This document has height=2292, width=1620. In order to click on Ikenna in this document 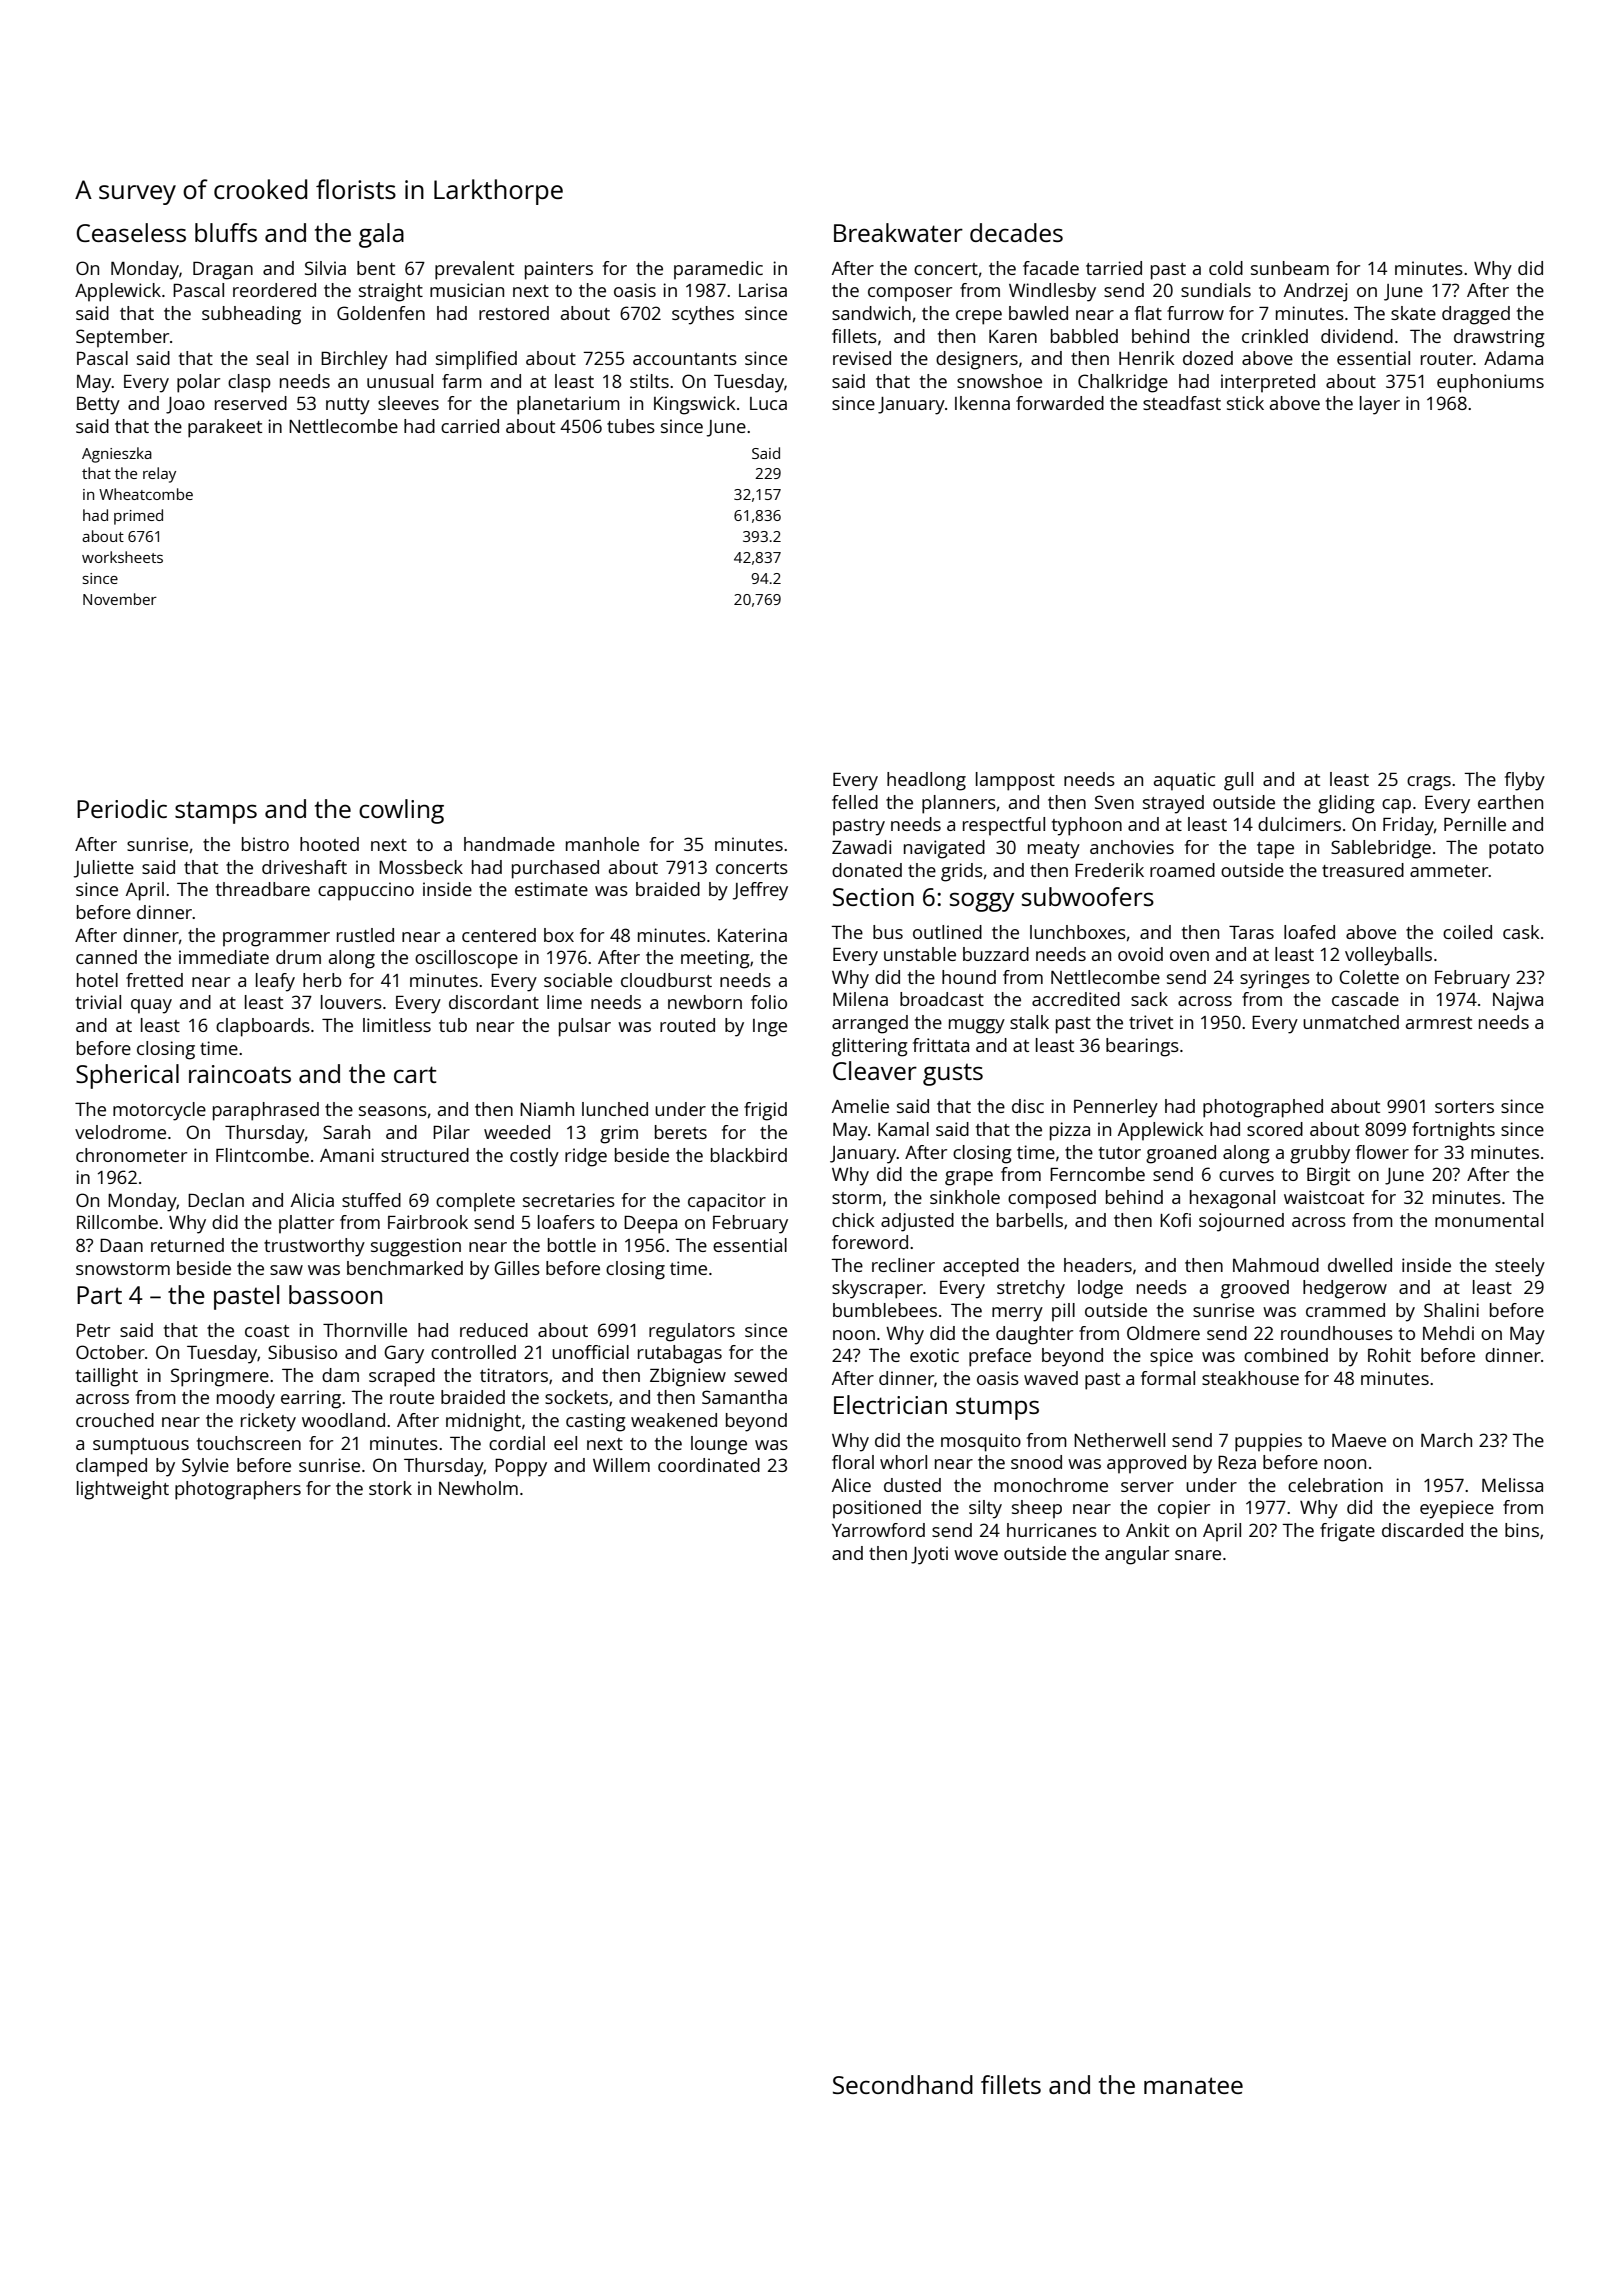, I will do `click(982, 403)`.
